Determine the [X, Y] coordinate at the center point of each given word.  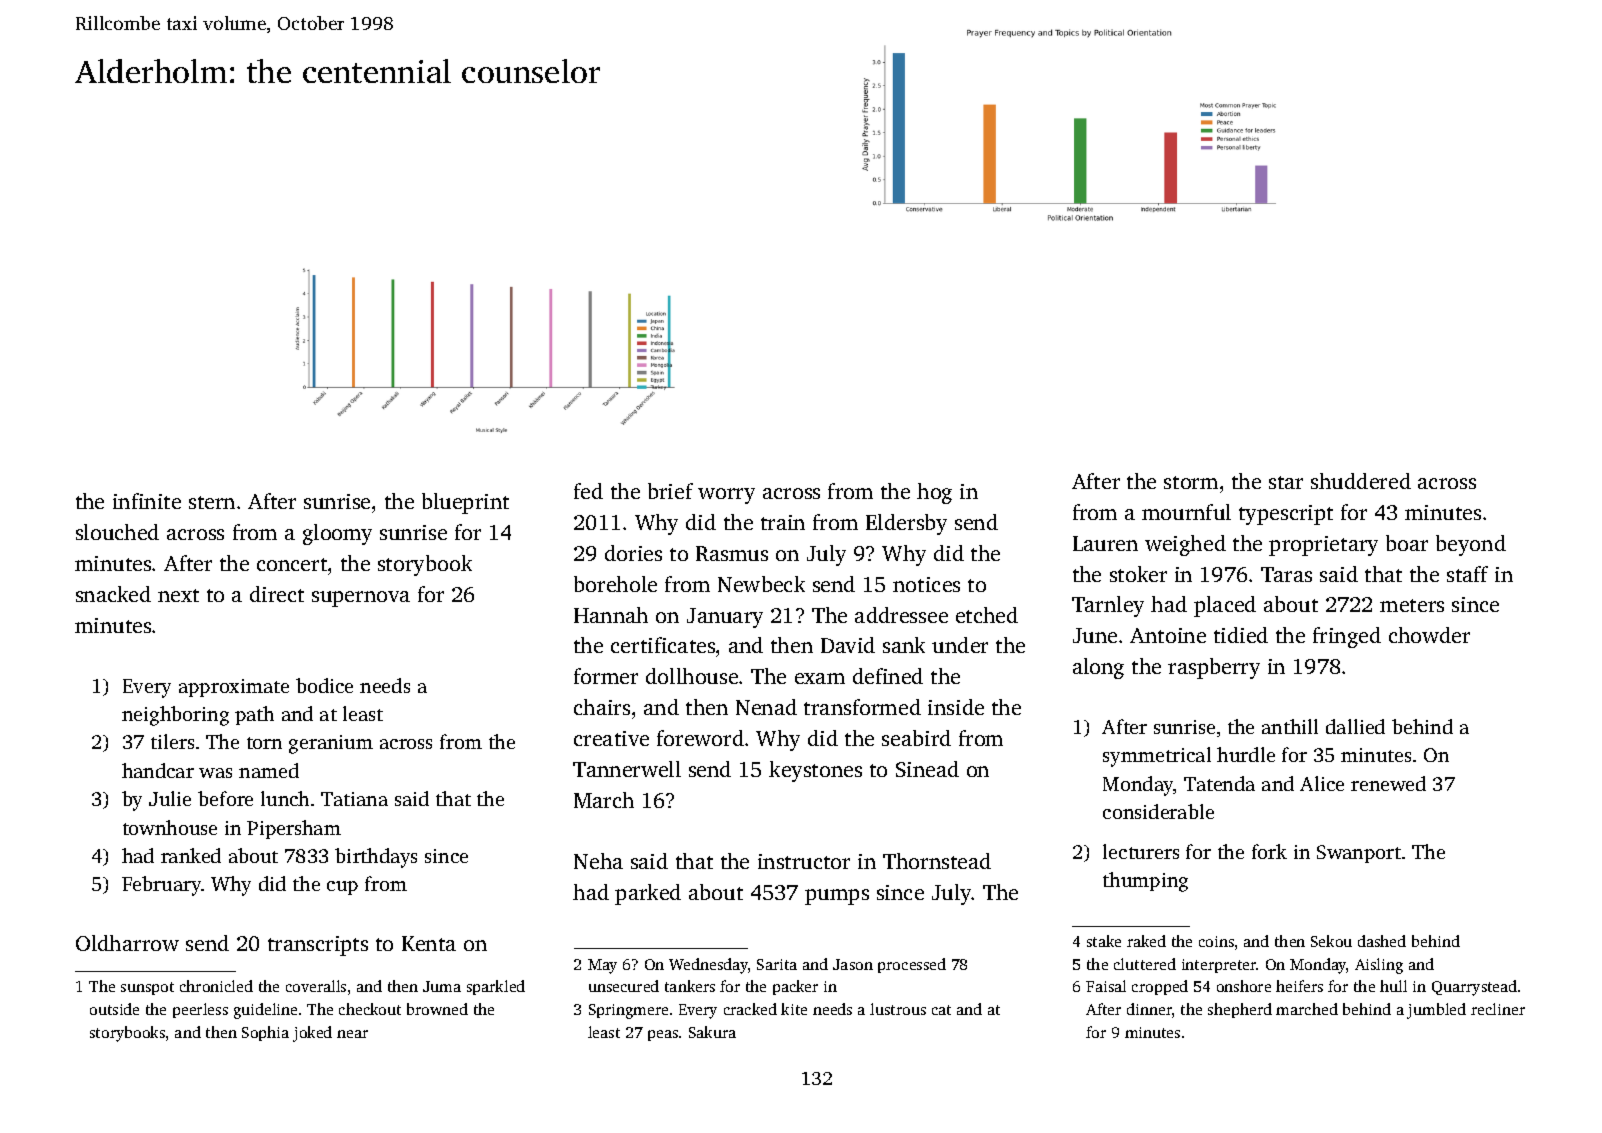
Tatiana [354, 799]
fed [588, 491]
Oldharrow [127, 943]
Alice [1322, 783]
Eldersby [906, 524]
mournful [1186, 512]
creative [611, 738]
